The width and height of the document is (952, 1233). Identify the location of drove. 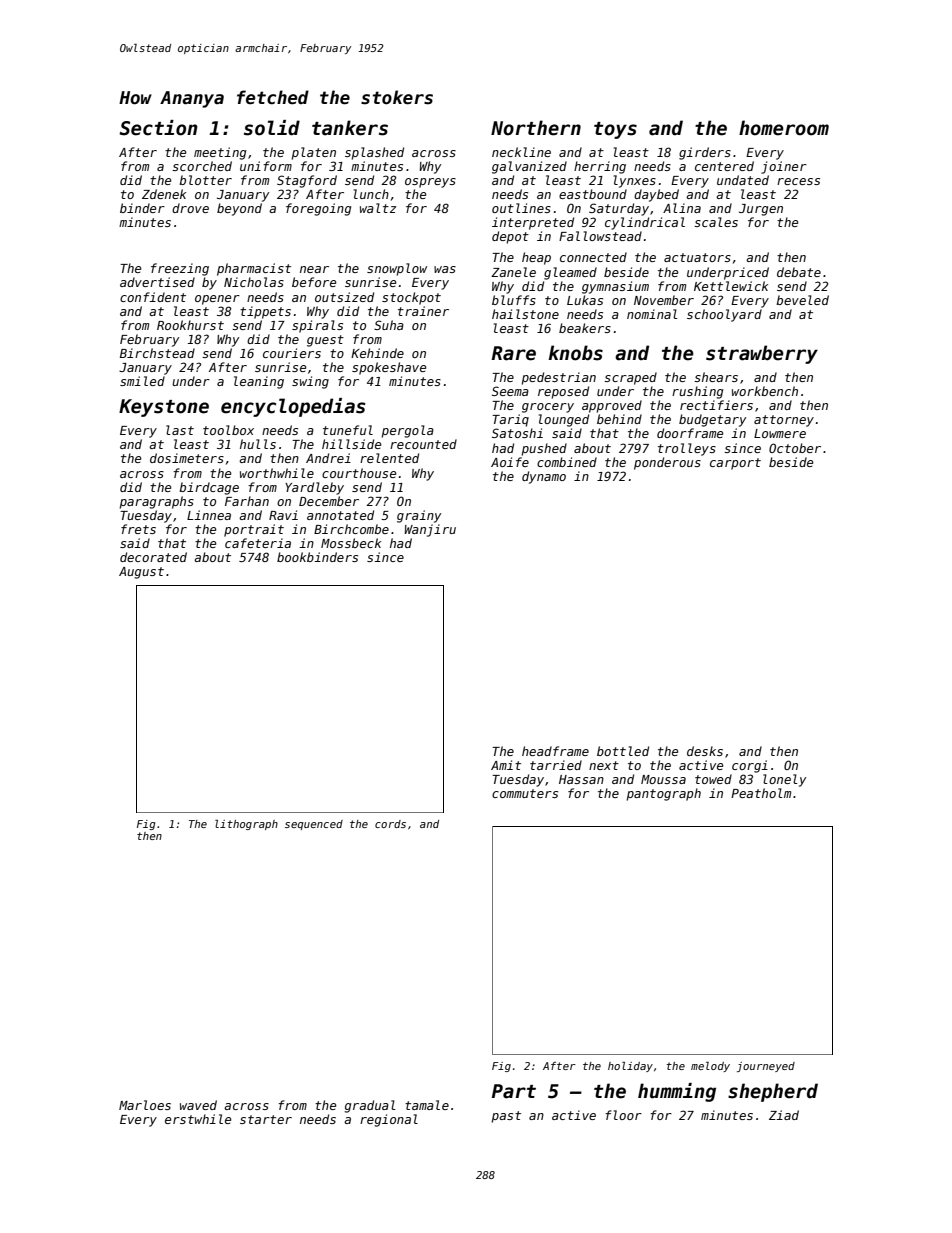
(190, 208).
